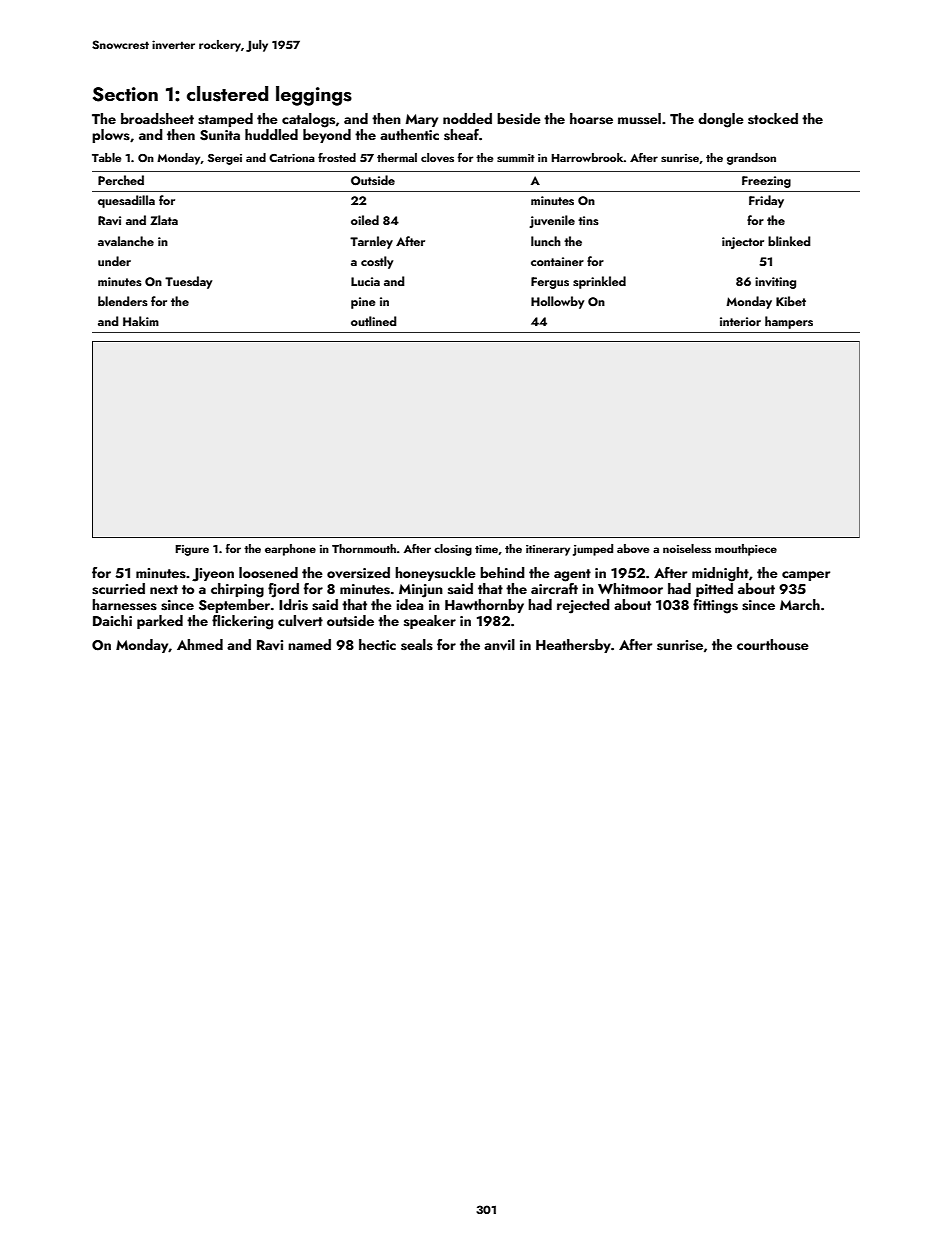 The image size is (952, 1233). Describe the element at coordinates (271, 134) in the screenshot. I see `huddled` at that location.
